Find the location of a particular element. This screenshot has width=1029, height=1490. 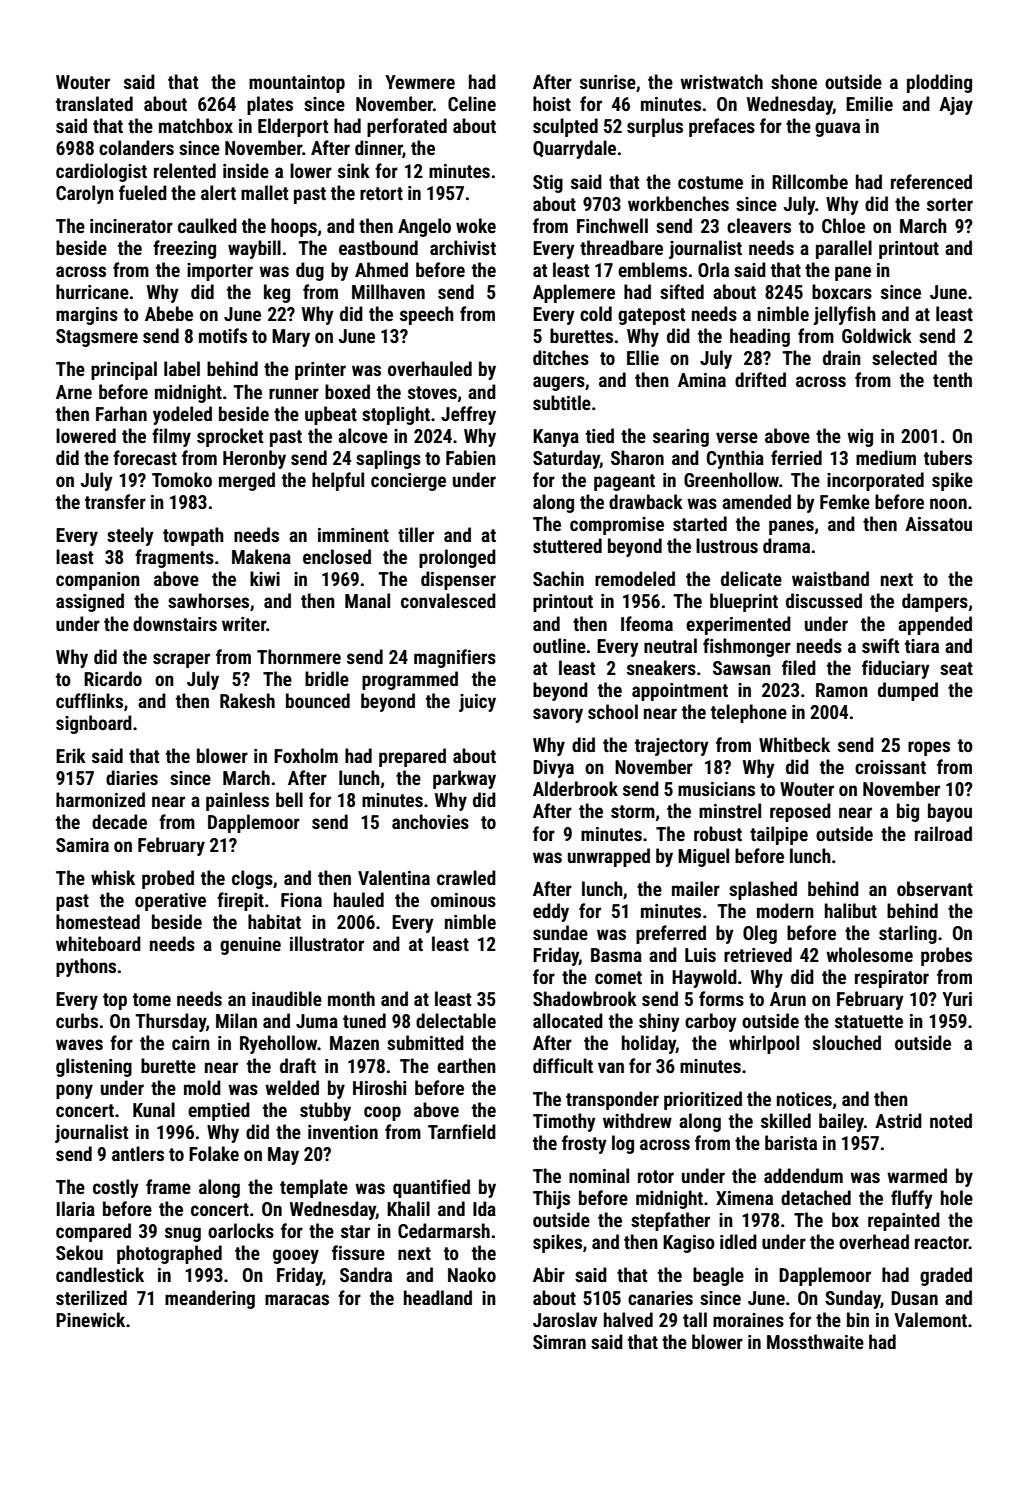

eddy is located at coordinates (551, 912).
